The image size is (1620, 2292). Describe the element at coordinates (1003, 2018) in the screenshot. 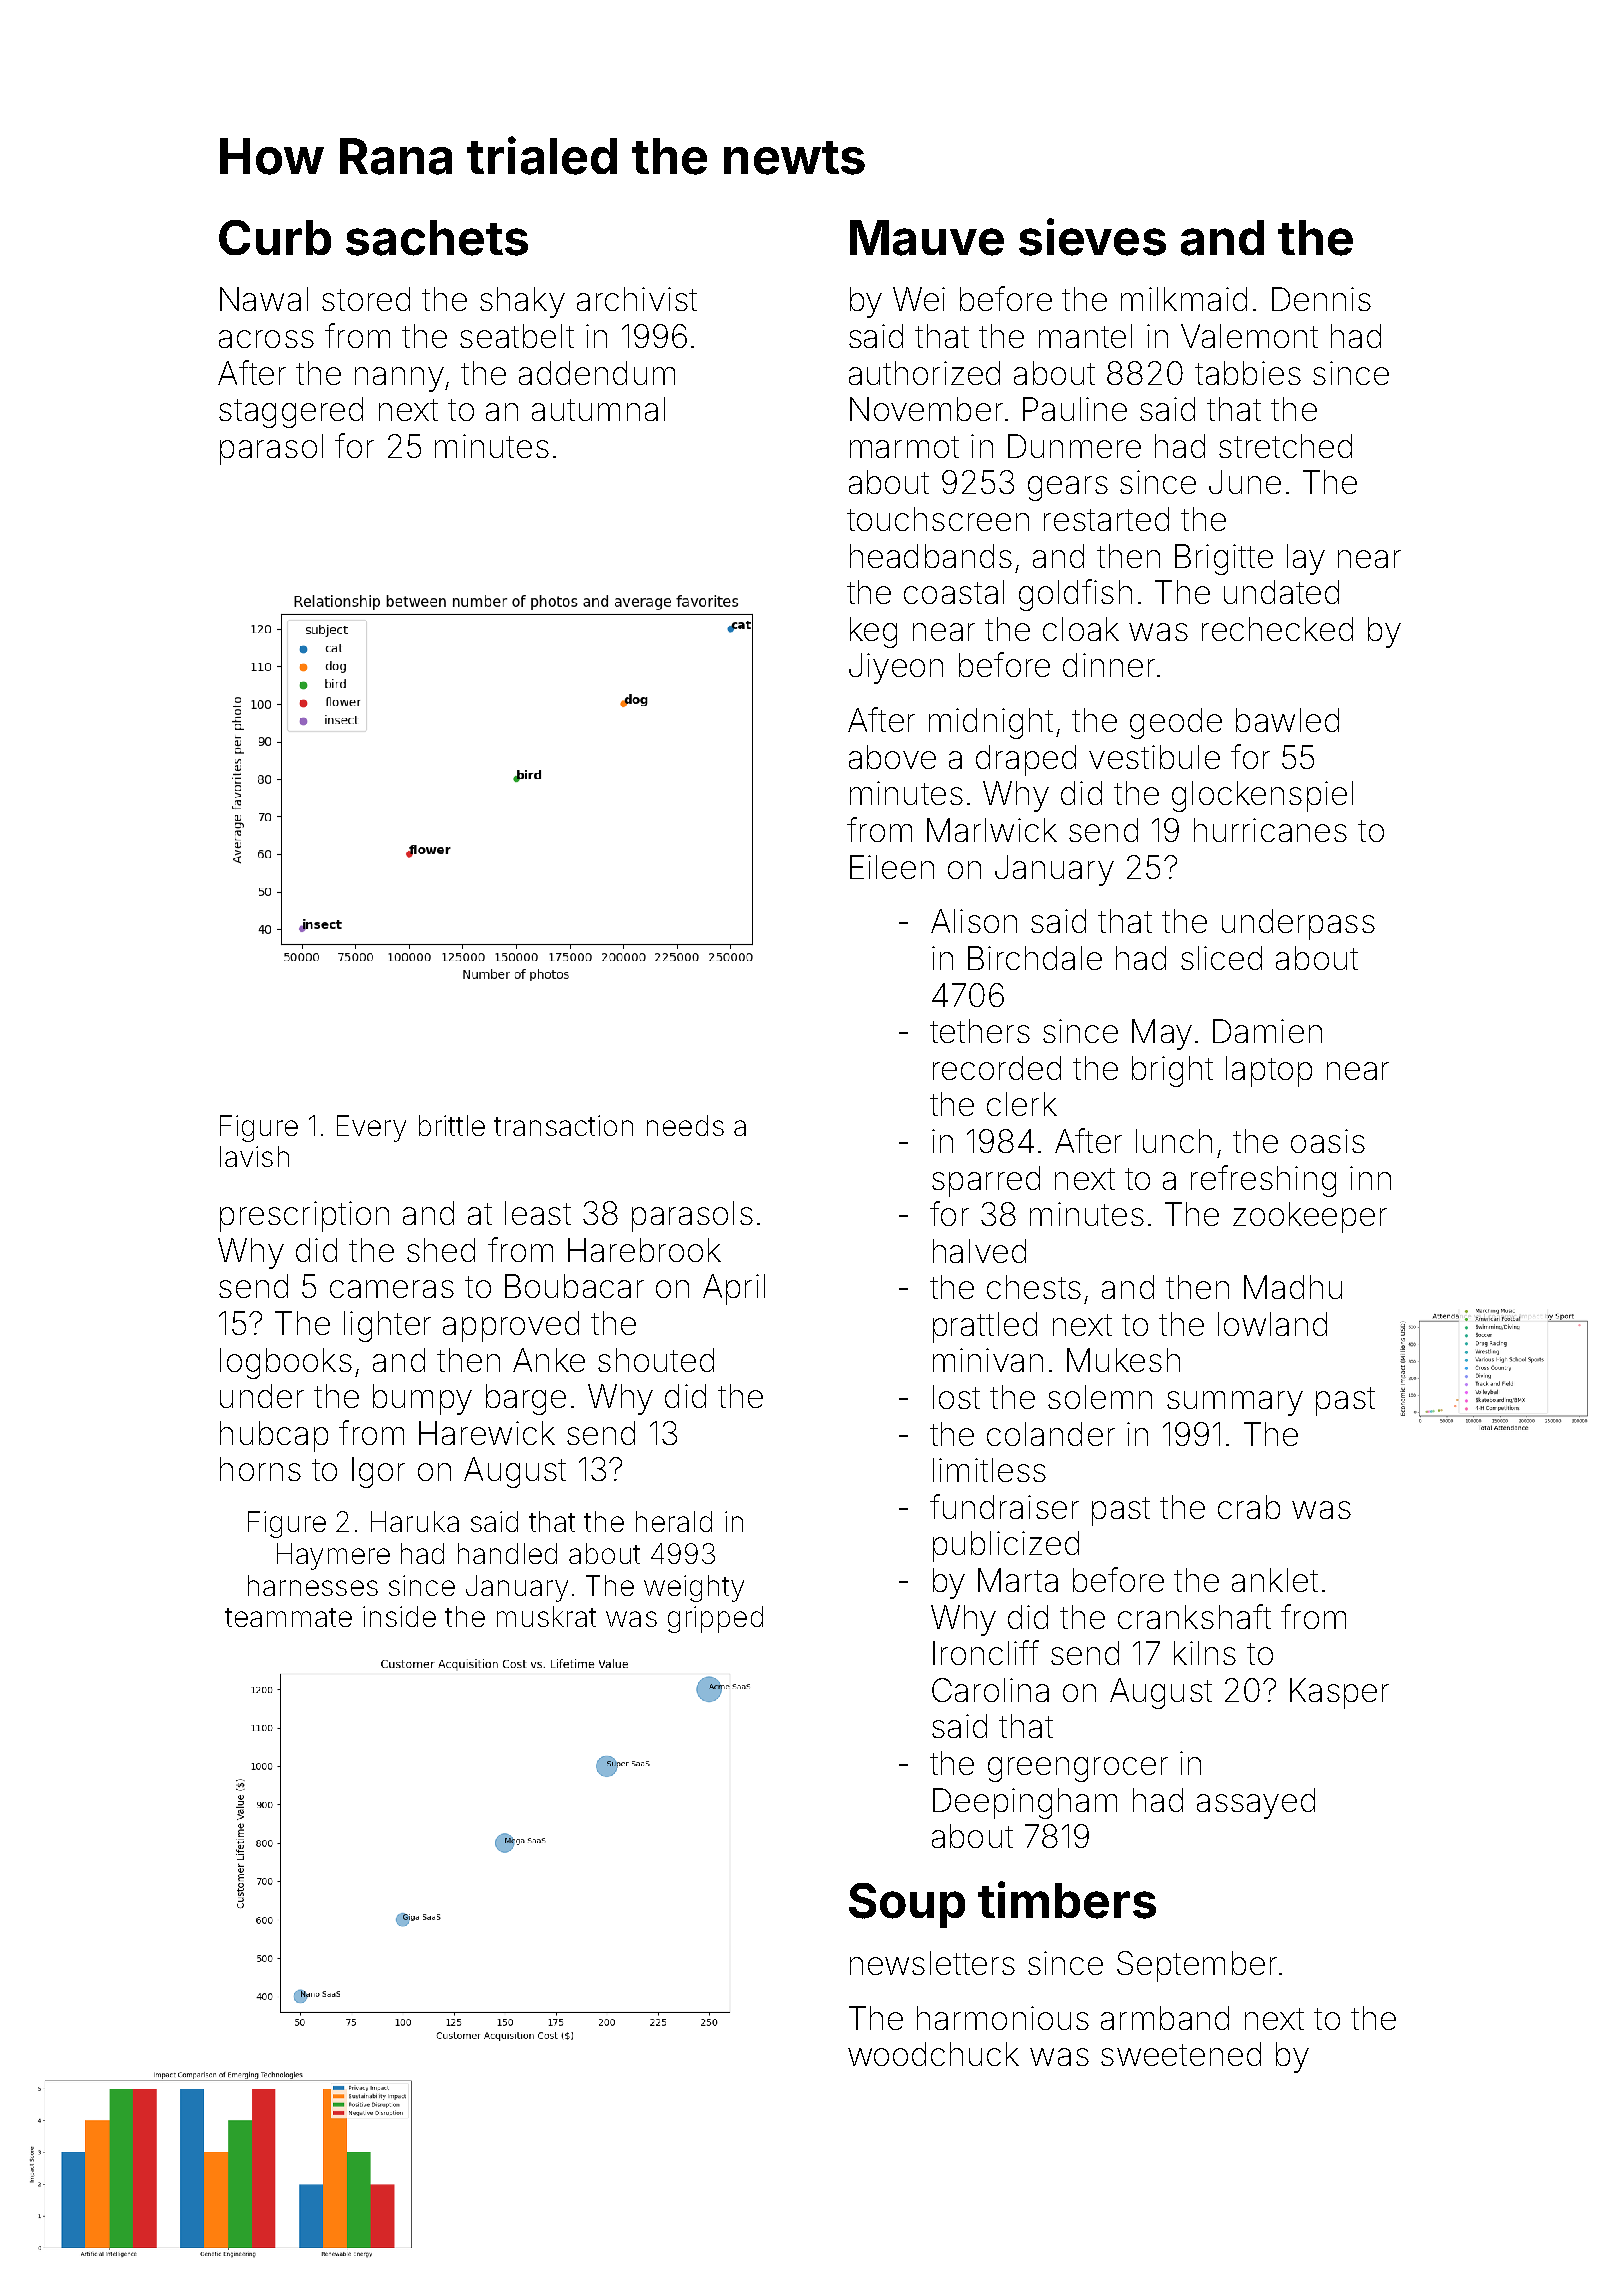

I see `harmonious` at that location.
